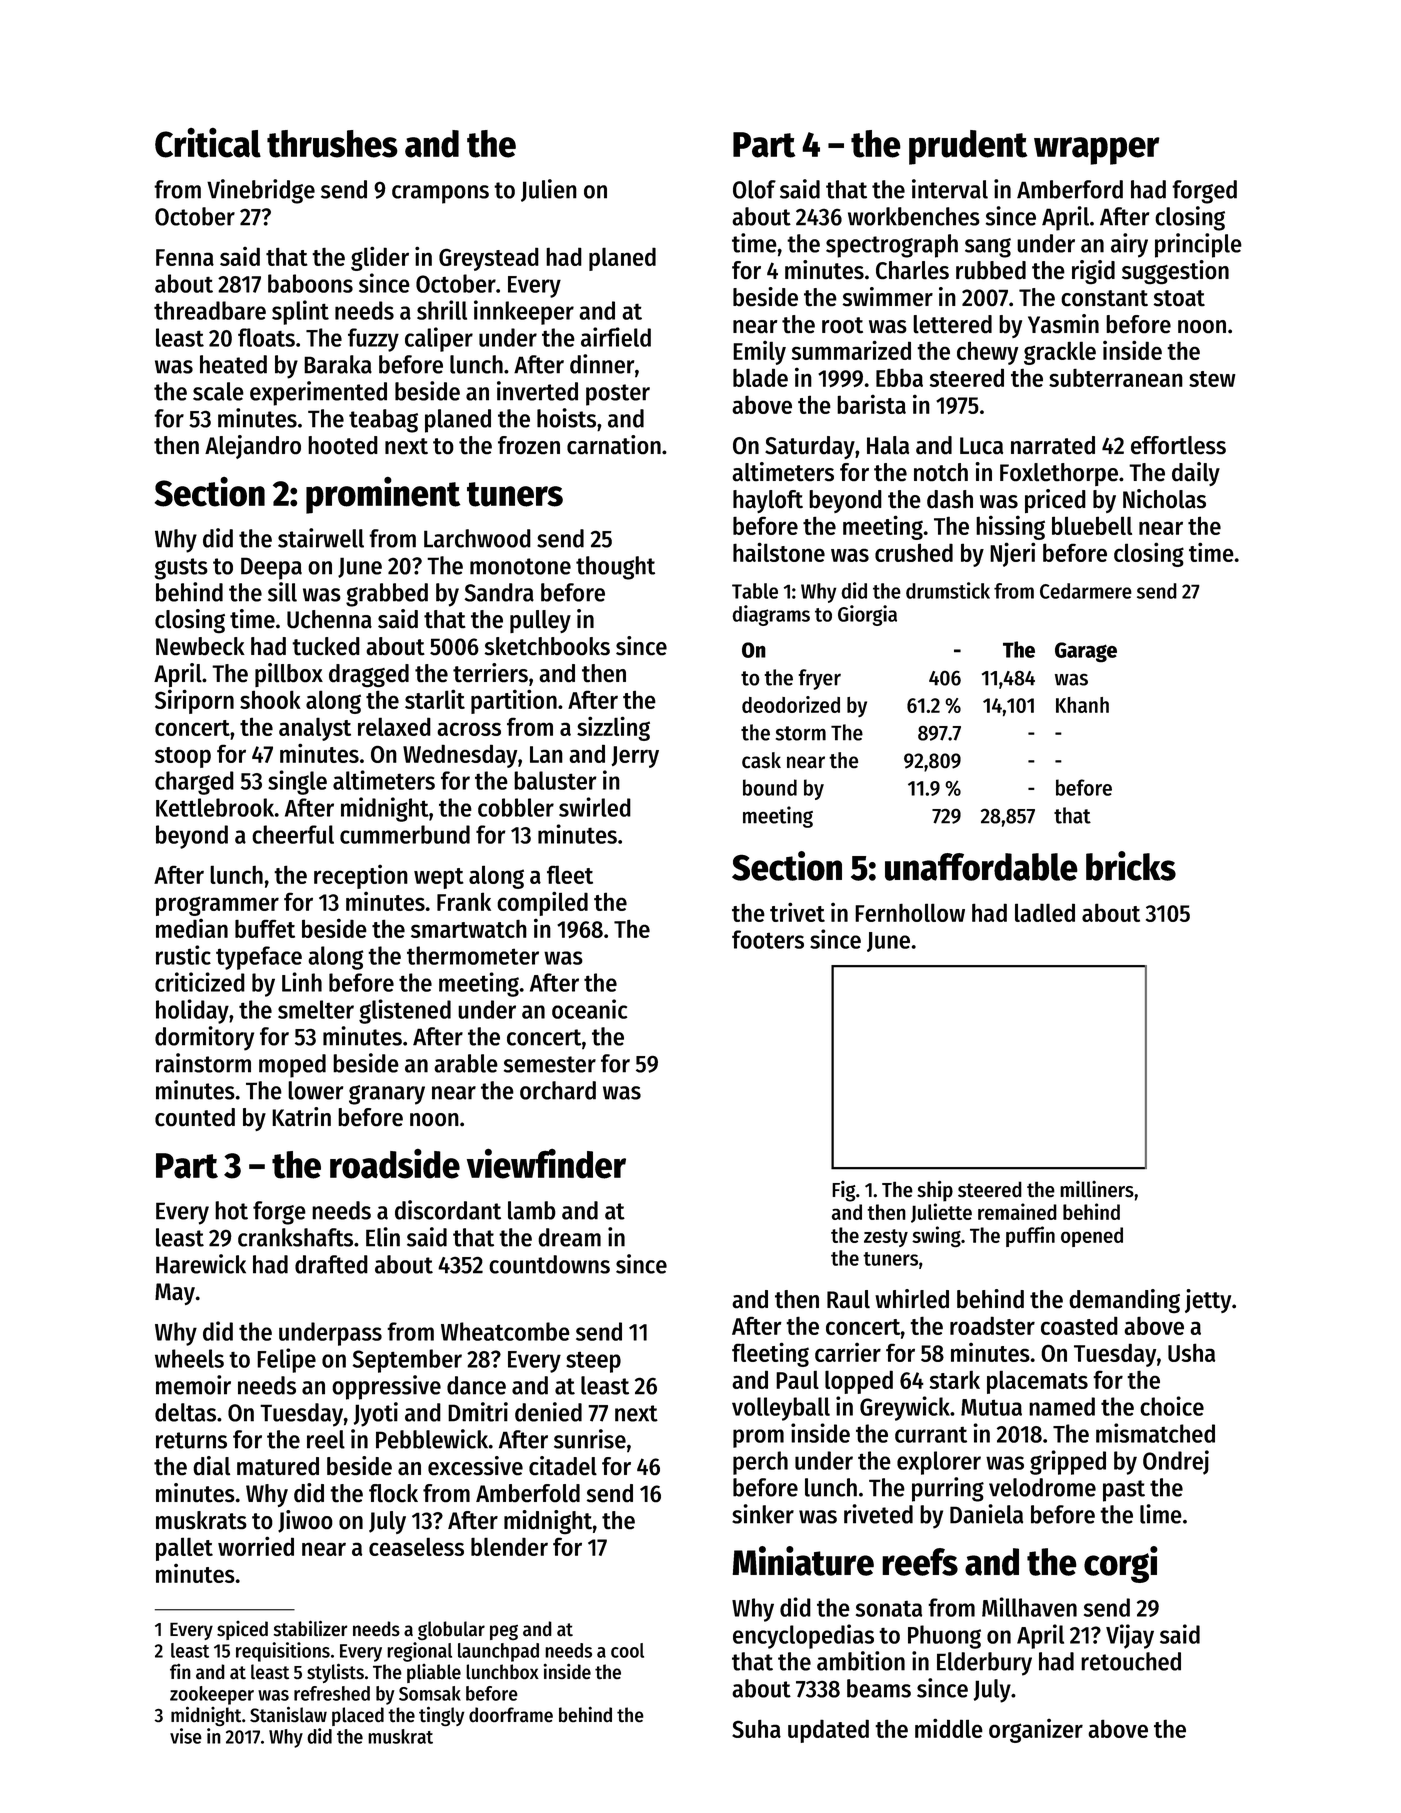  Describe the element at coordinates (200, 646) in the screenshot. I see `Newbeck` at that location.
